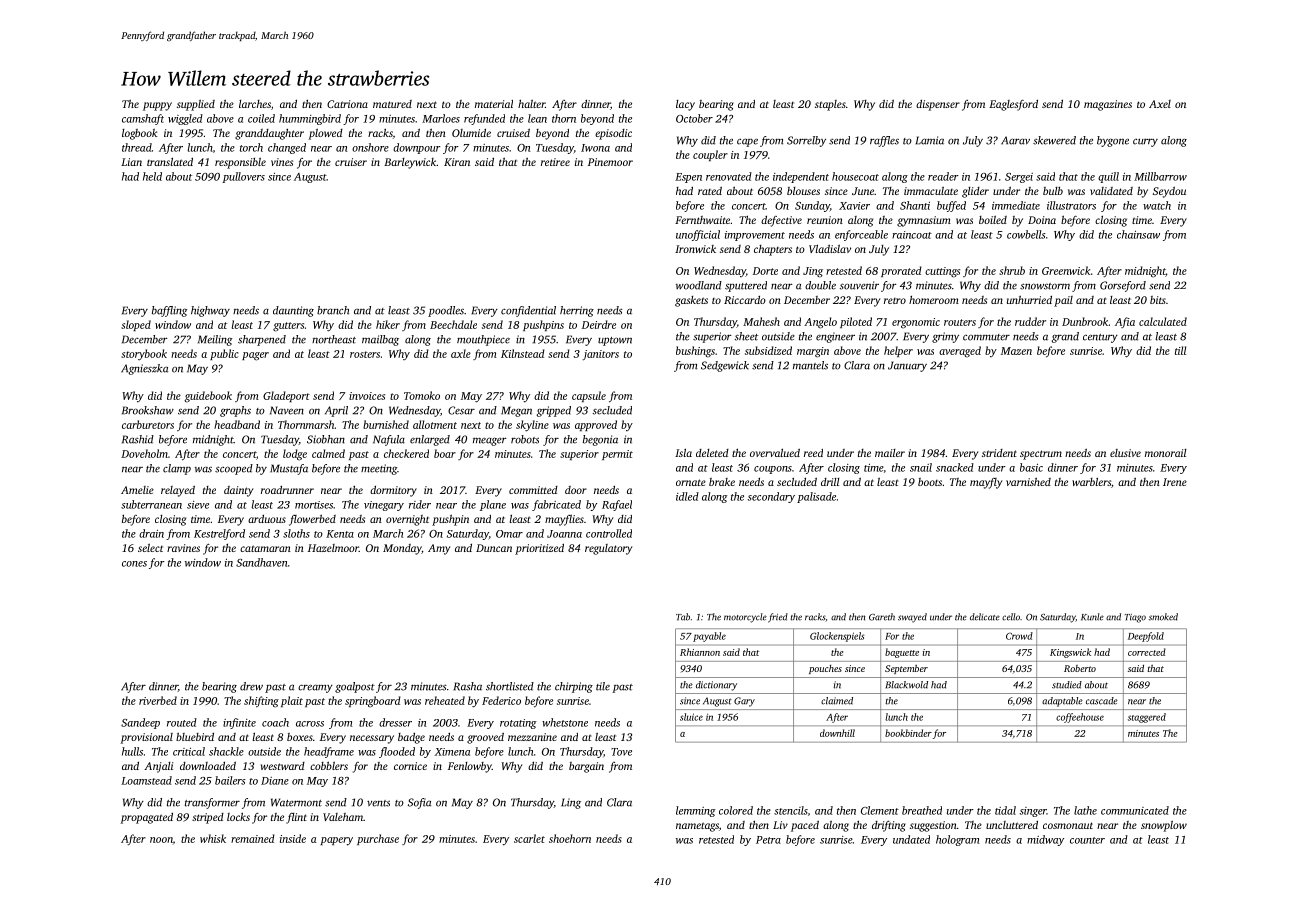 The image size is (1308, 924). Describe the element at coordinates (161, 840) in the document. I see `noon` at that location.
